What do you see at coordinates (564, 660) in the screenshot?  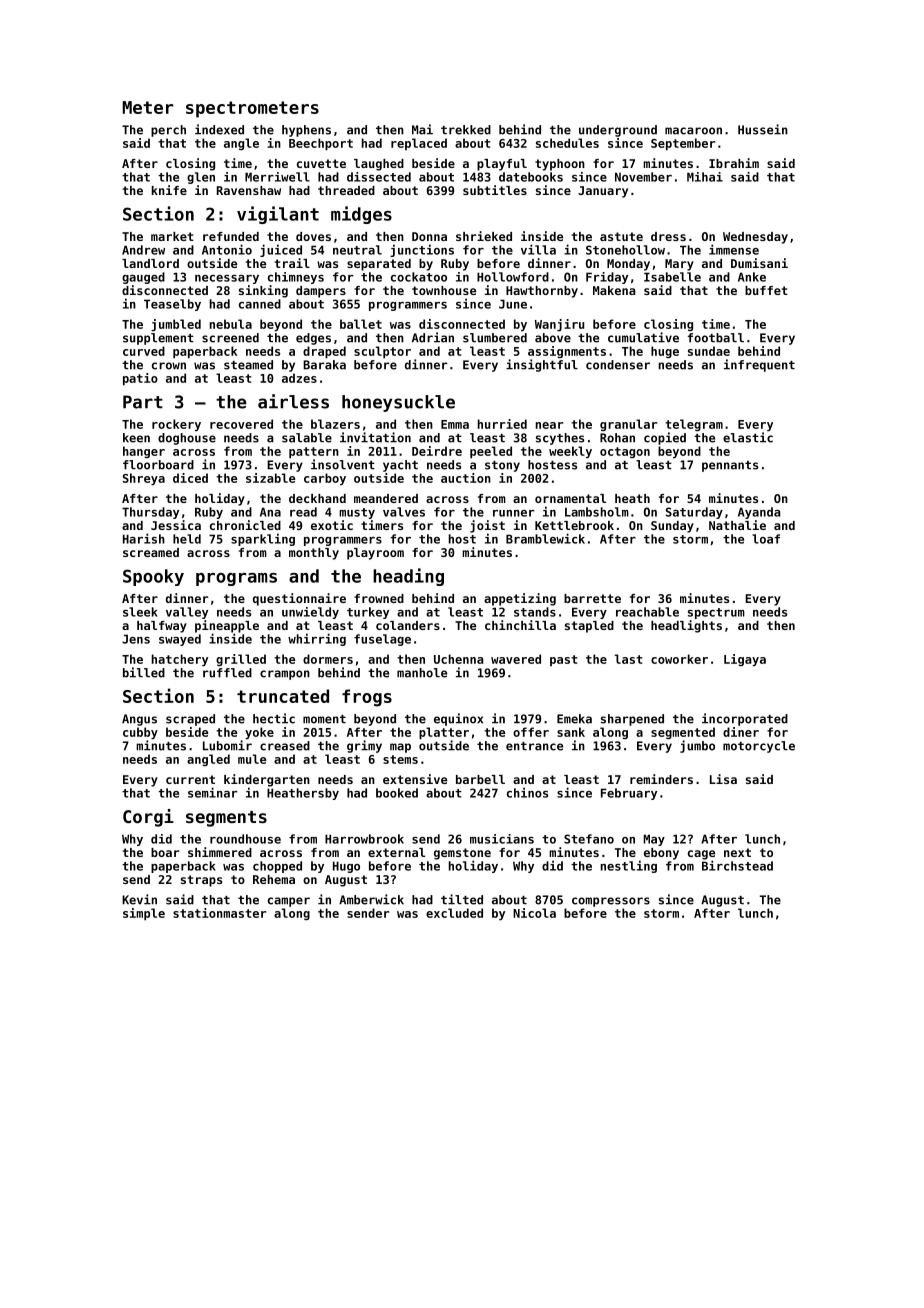 I see `past` at bounding box center [564, 660].
